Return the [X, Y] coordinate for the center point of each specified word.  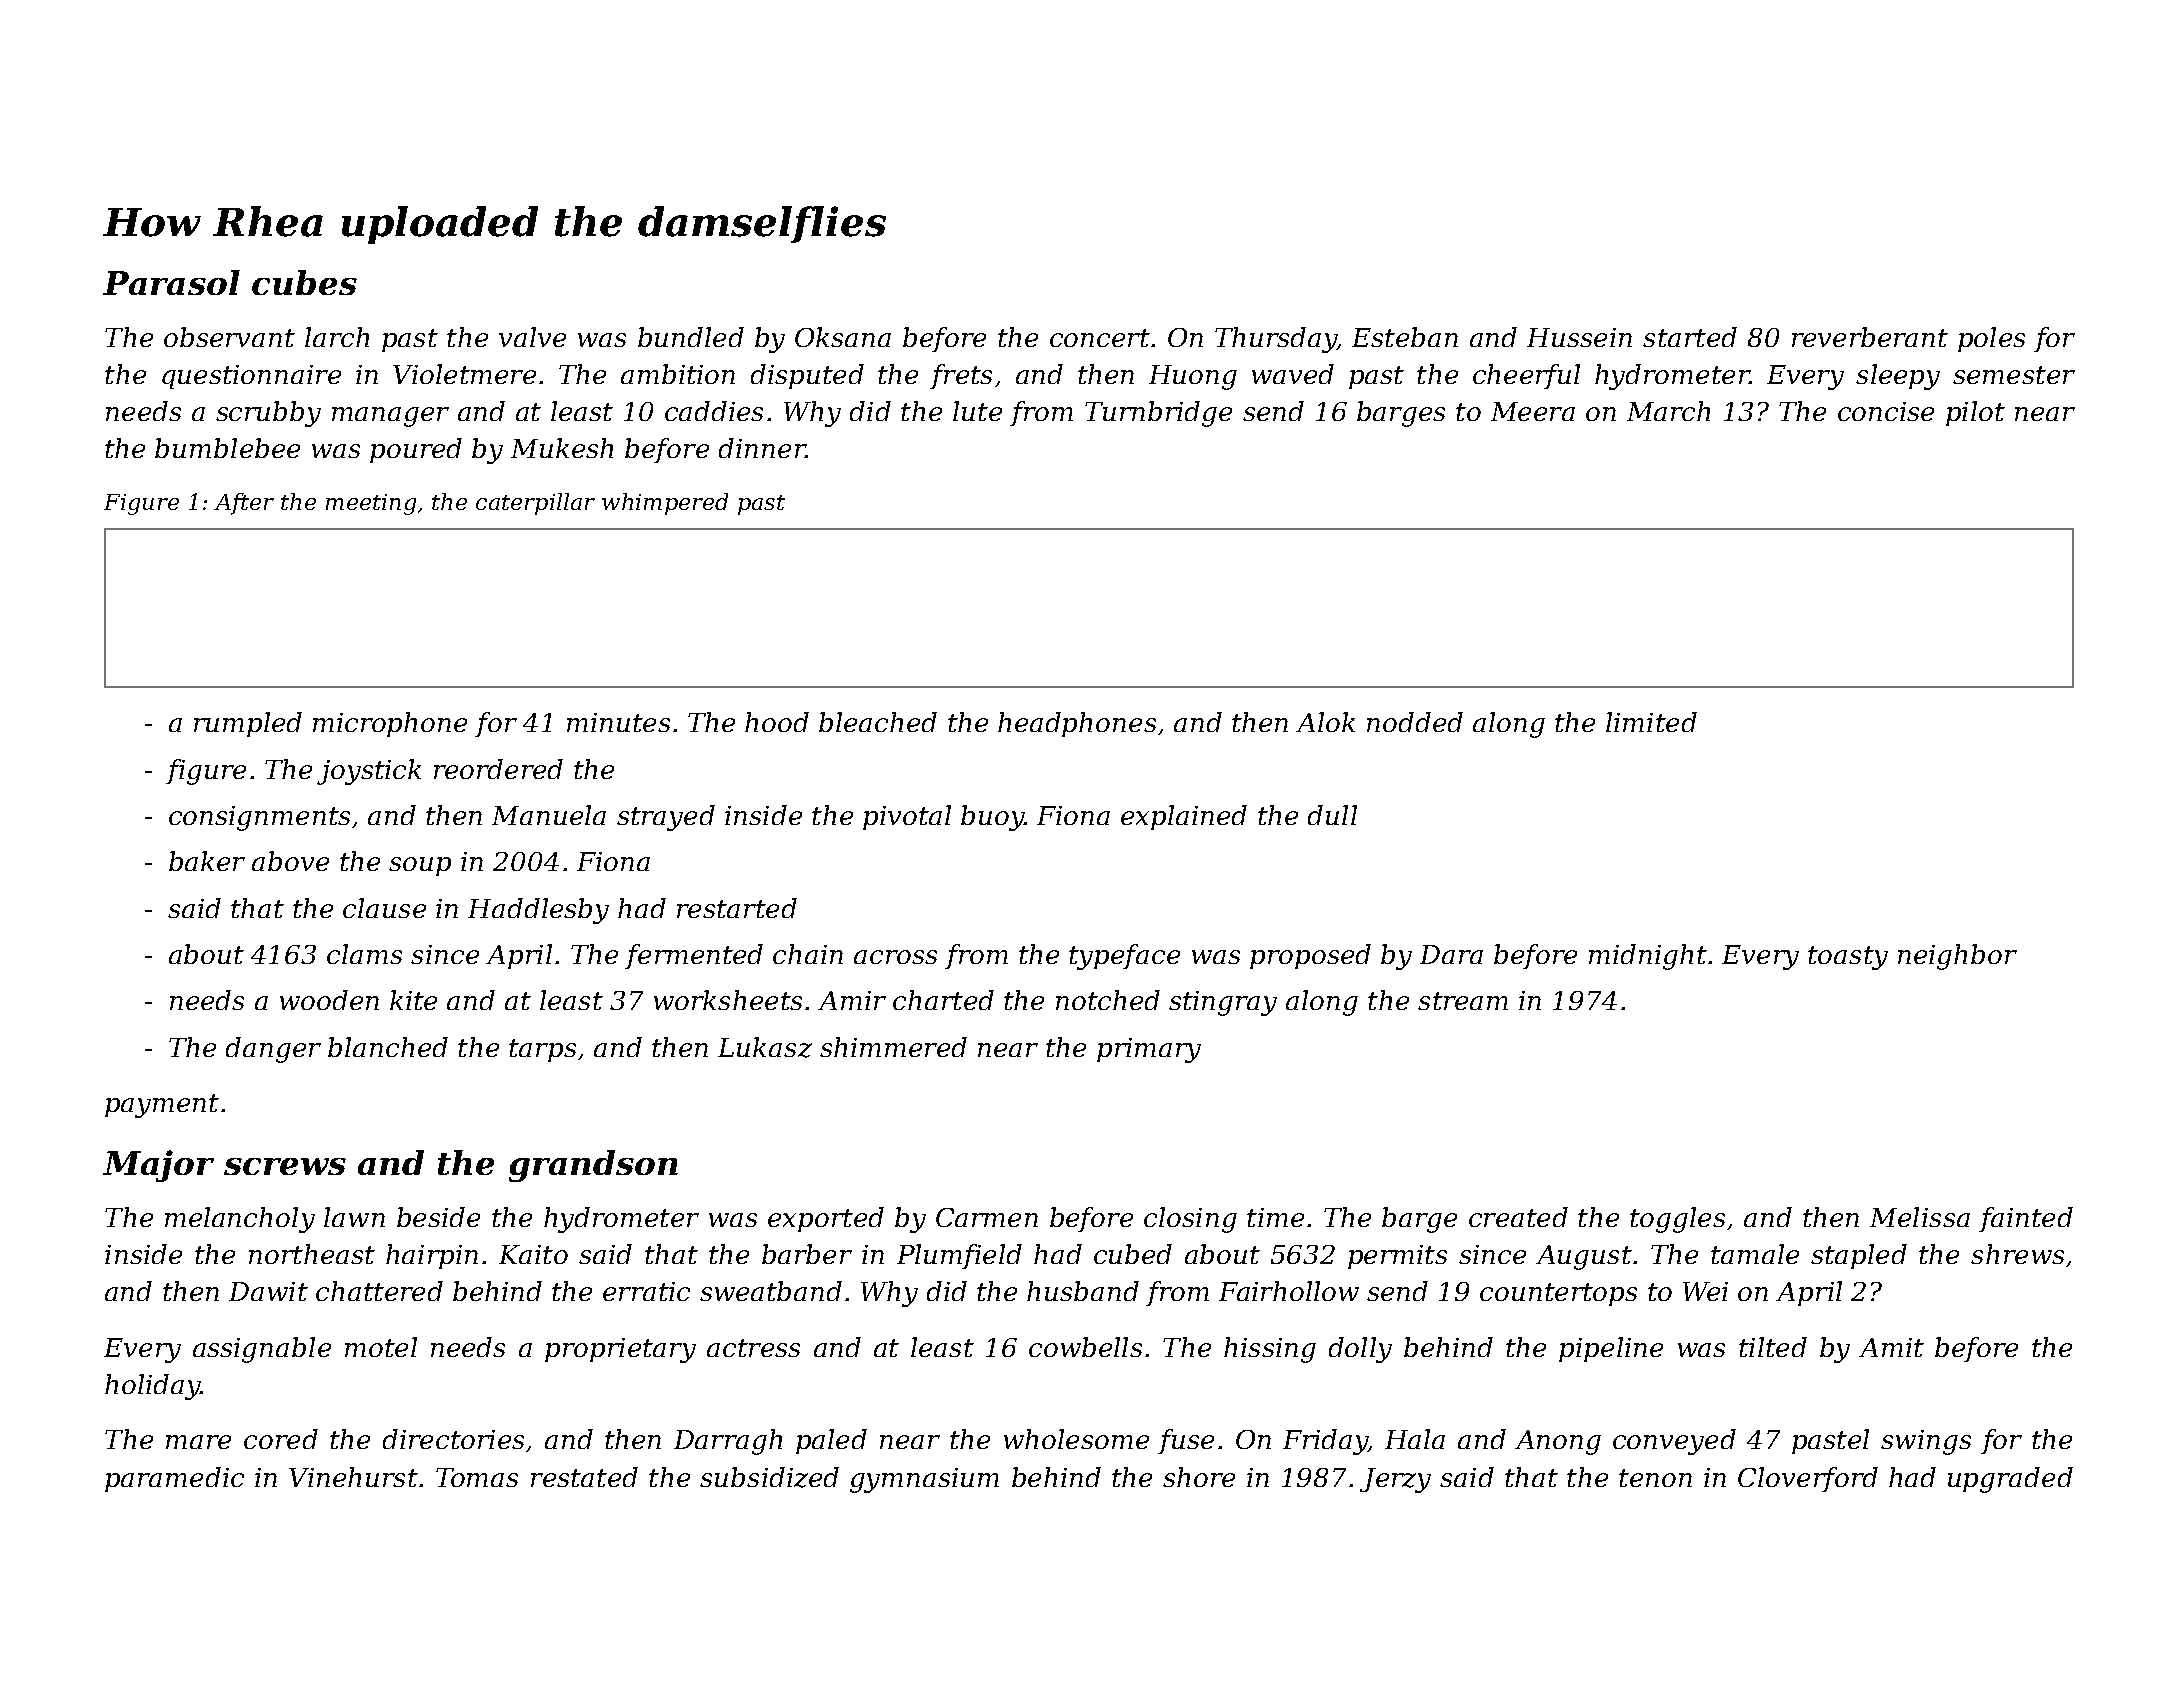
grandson [593, 1166]
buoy [992, 818]
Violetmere [464, 374]
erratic [646, 1291]
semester [2014, 375]
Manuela [549, 815]
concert [1100, 338]
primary [1149, 1050]
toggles [1677, 1220]
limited [1651, 722]
